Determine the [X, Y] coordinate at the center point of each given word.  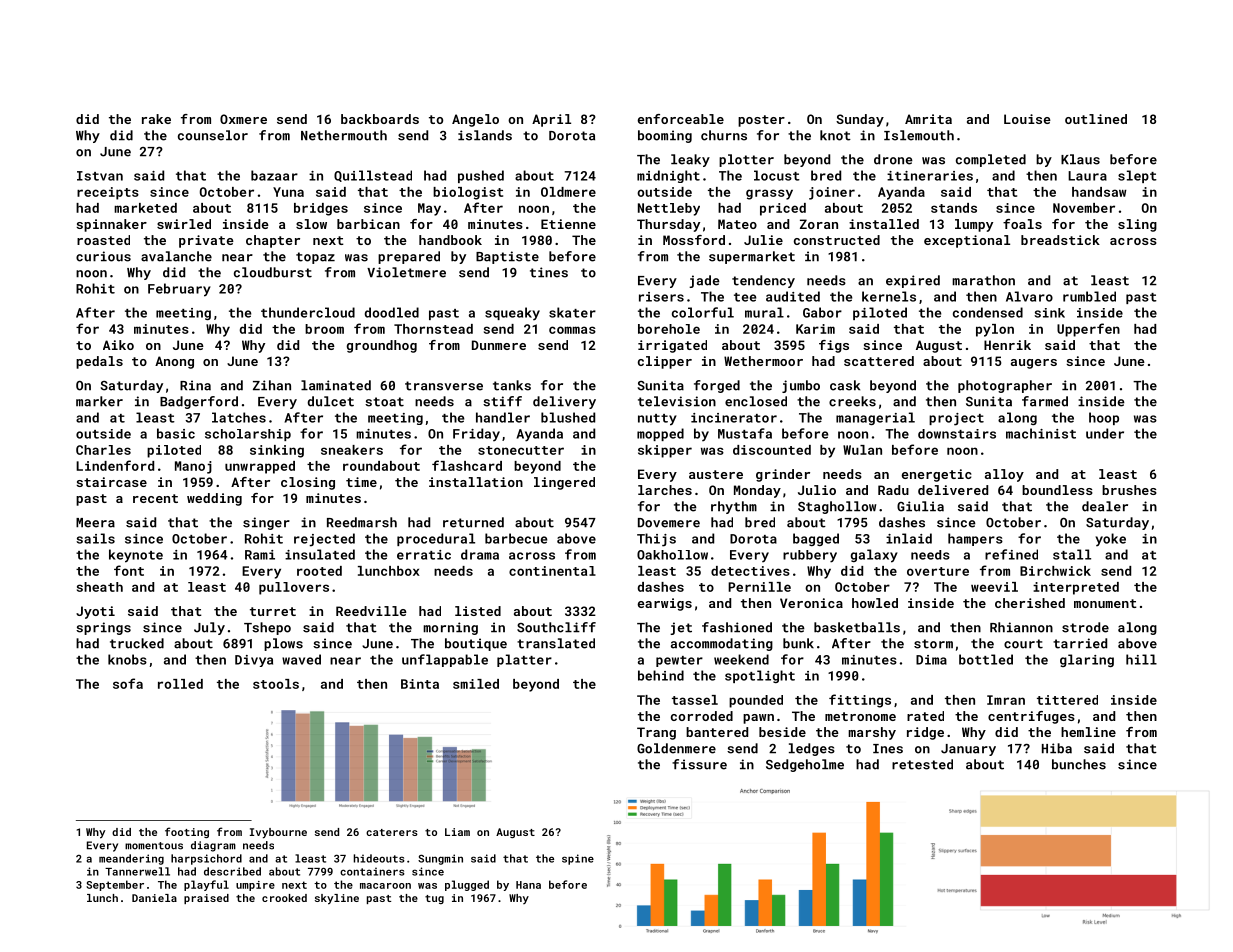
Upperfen [1088, 330]
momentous [154, 846]
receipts [108, 193]
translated [556, 643]
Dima [931, 660]
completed [991, 160]
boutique [476, 644]
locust [777, 175]
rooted [319, 571]
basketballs [857, 627]
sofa [128, 683]
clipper [665, 362]
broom [324, 329]
